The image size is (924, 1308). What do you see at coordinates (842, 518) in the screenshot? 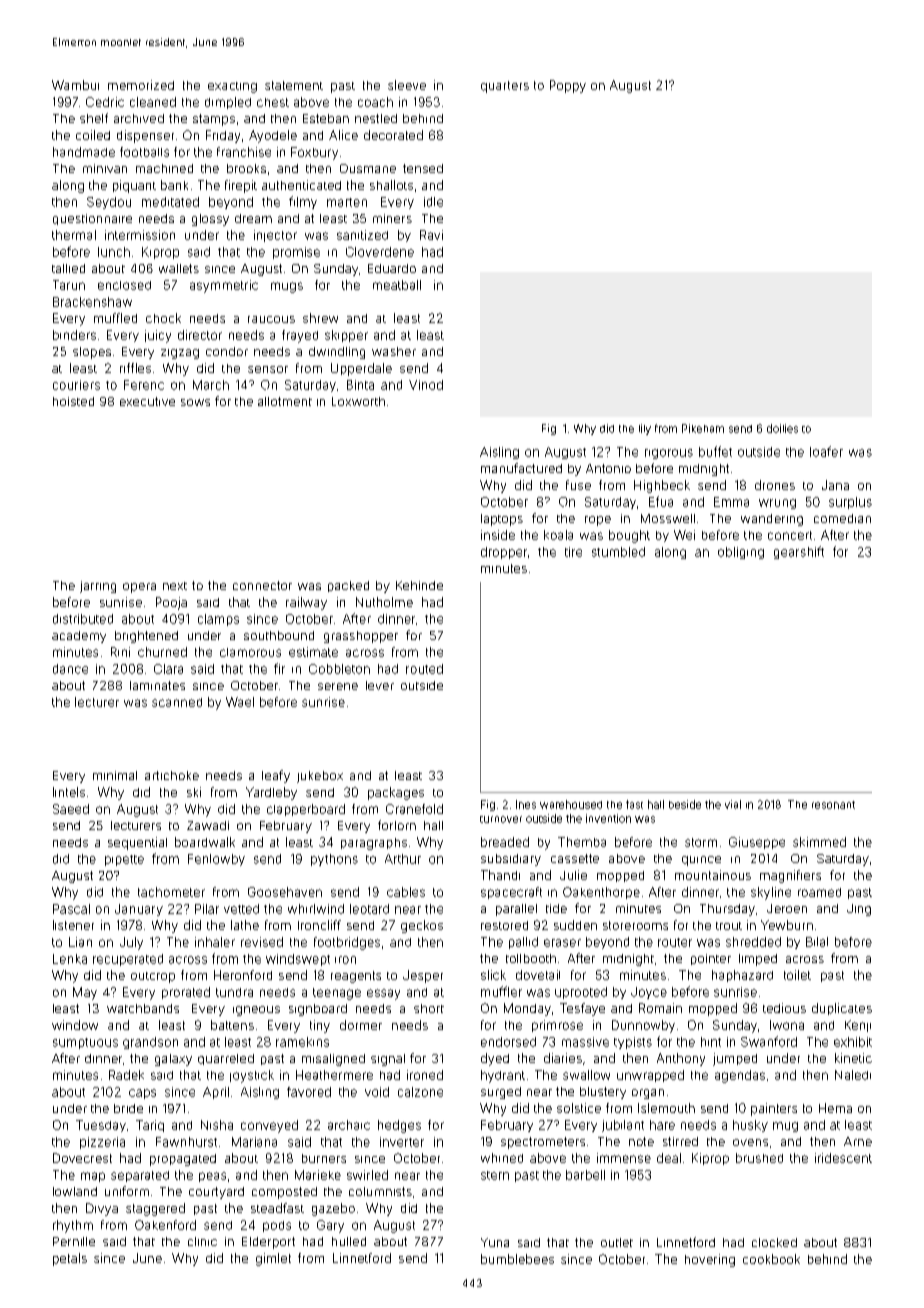
I see `comedian` at bounding box center [842, 518].
